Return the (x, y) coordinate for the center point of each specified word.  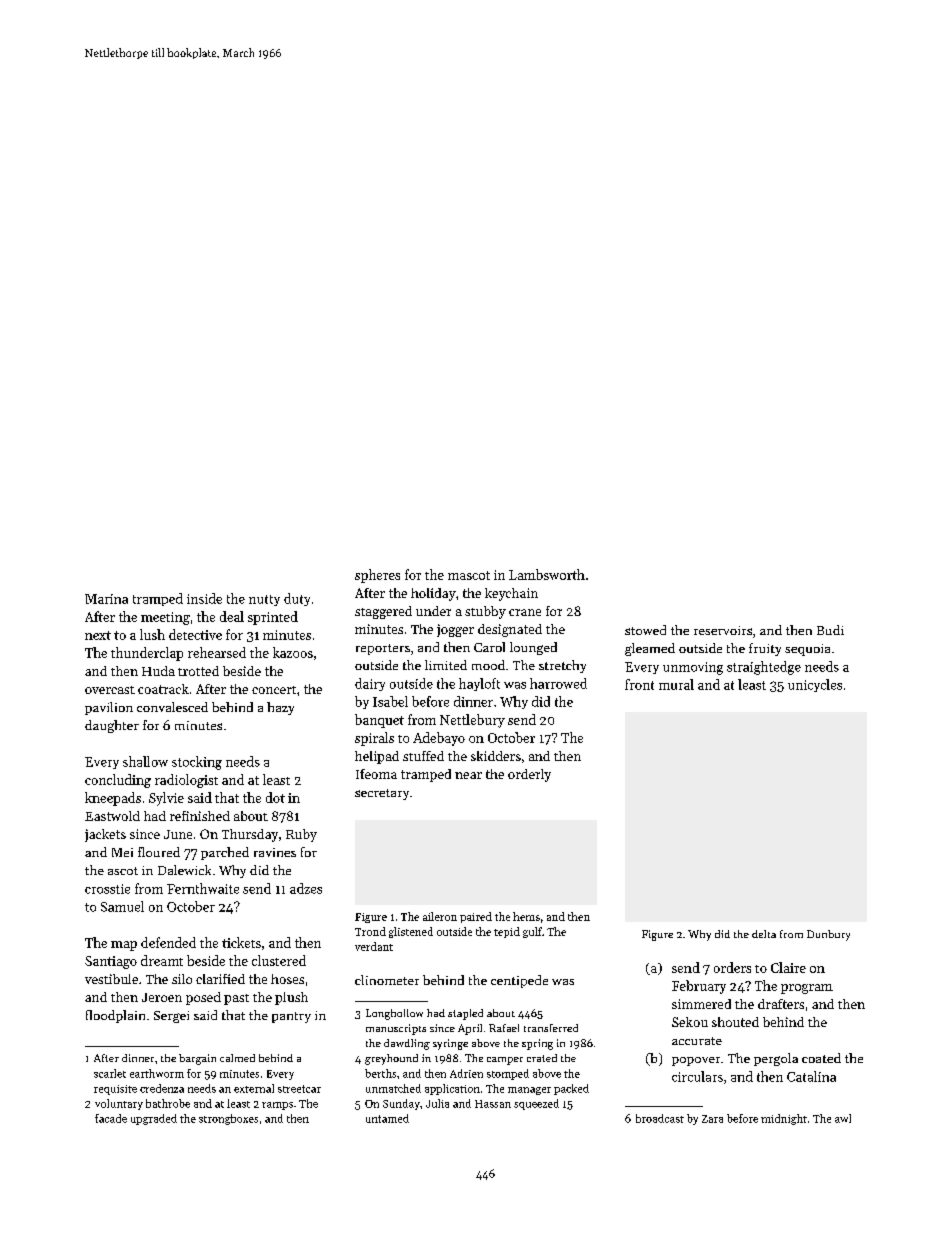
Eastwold (112, 816)
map (124, 946)
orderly (529, 775)
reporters (383, 649)
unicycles (815, 685)
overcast (110, 690)
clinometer (387, 980)
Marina (106, 599)
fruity (765, 649)
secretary (382, 794)
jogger (455, 630)
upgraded (154, 1119)
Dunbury (828, 935)
